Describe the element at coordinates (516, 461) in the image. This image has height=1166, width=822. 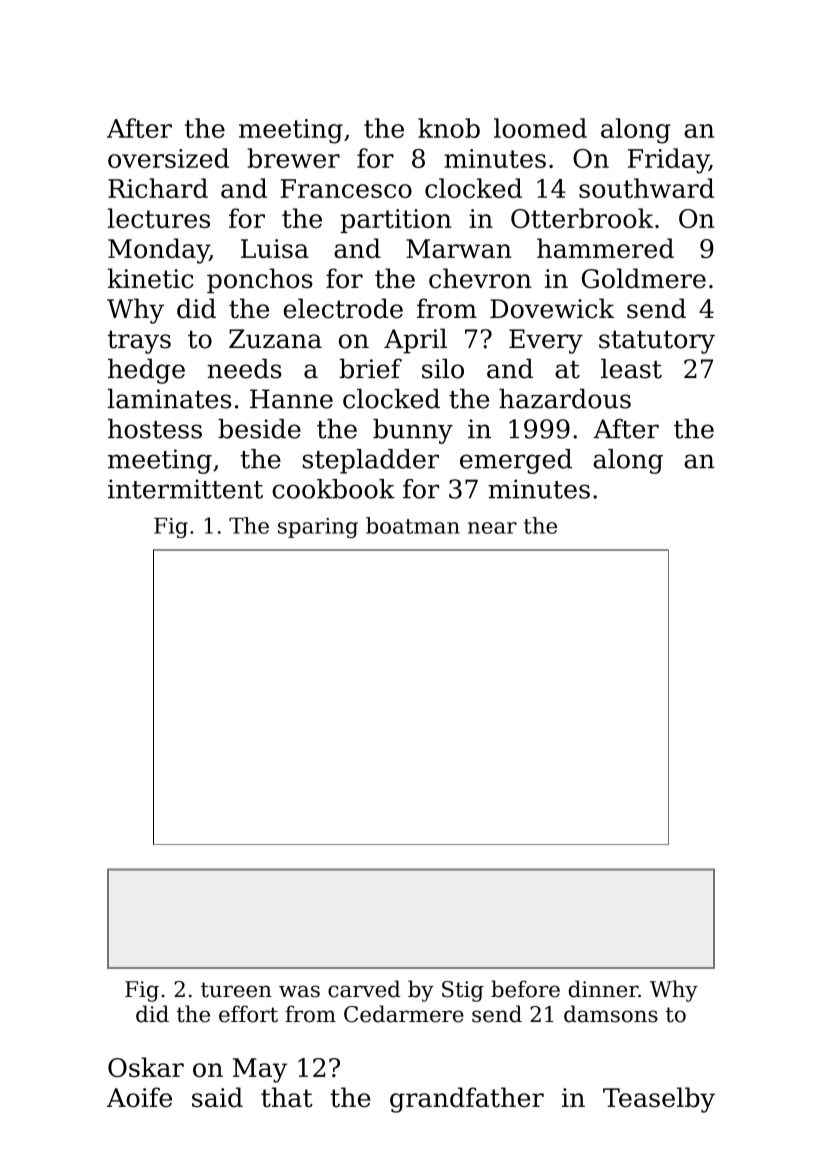
I see `emerged` at that location.
